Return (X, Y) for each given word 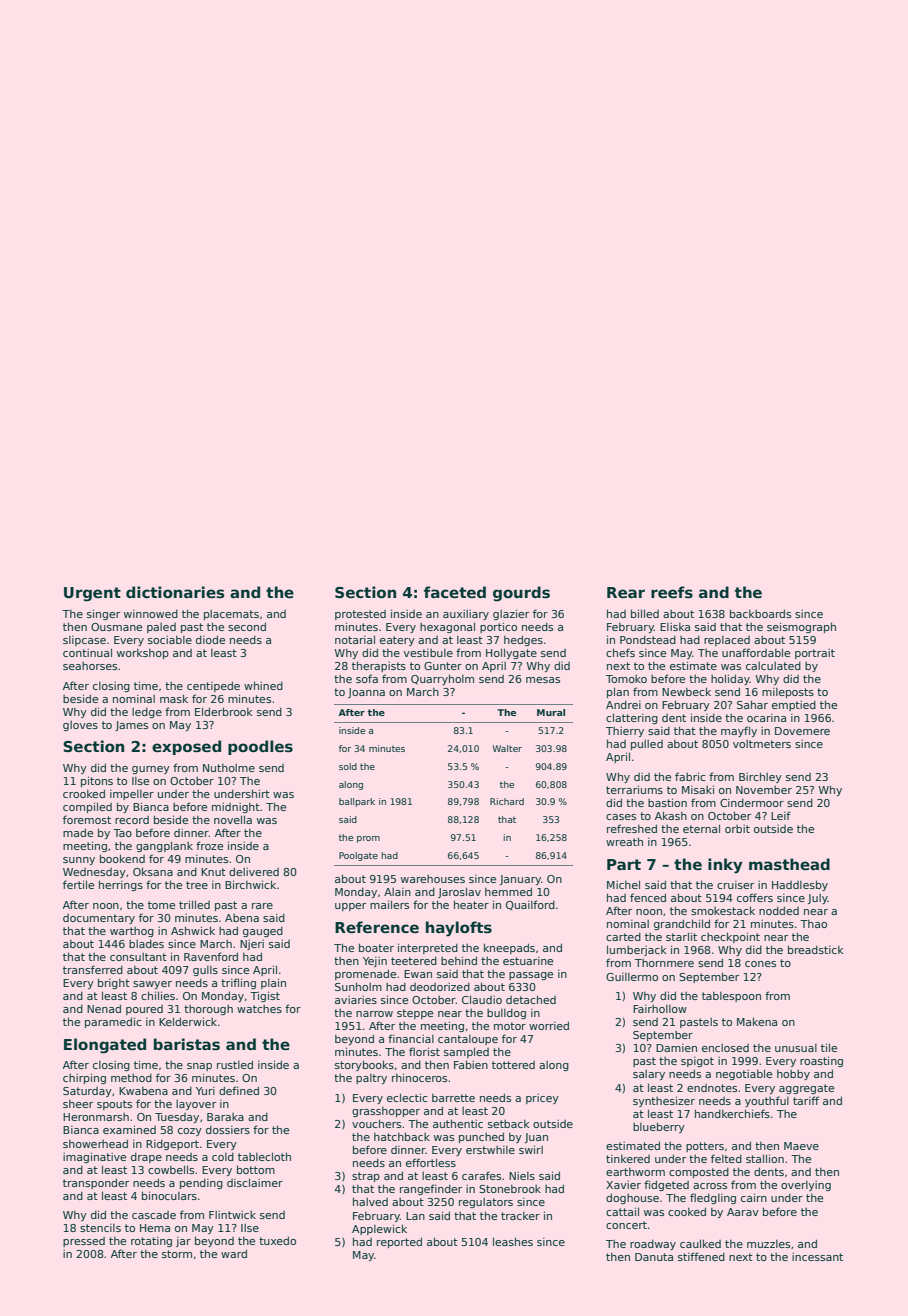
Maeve (801, 1146)
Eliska (675, 627)
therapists (379, 666)
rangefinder (431, 1189)
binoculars (169, 1195)
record (132, 820)
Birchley (760, 777)
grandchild (682, 924)
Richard (507, 801)
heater (471, 904)
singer (103, 614)
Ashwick (193, 930)
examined (129, 1129)
